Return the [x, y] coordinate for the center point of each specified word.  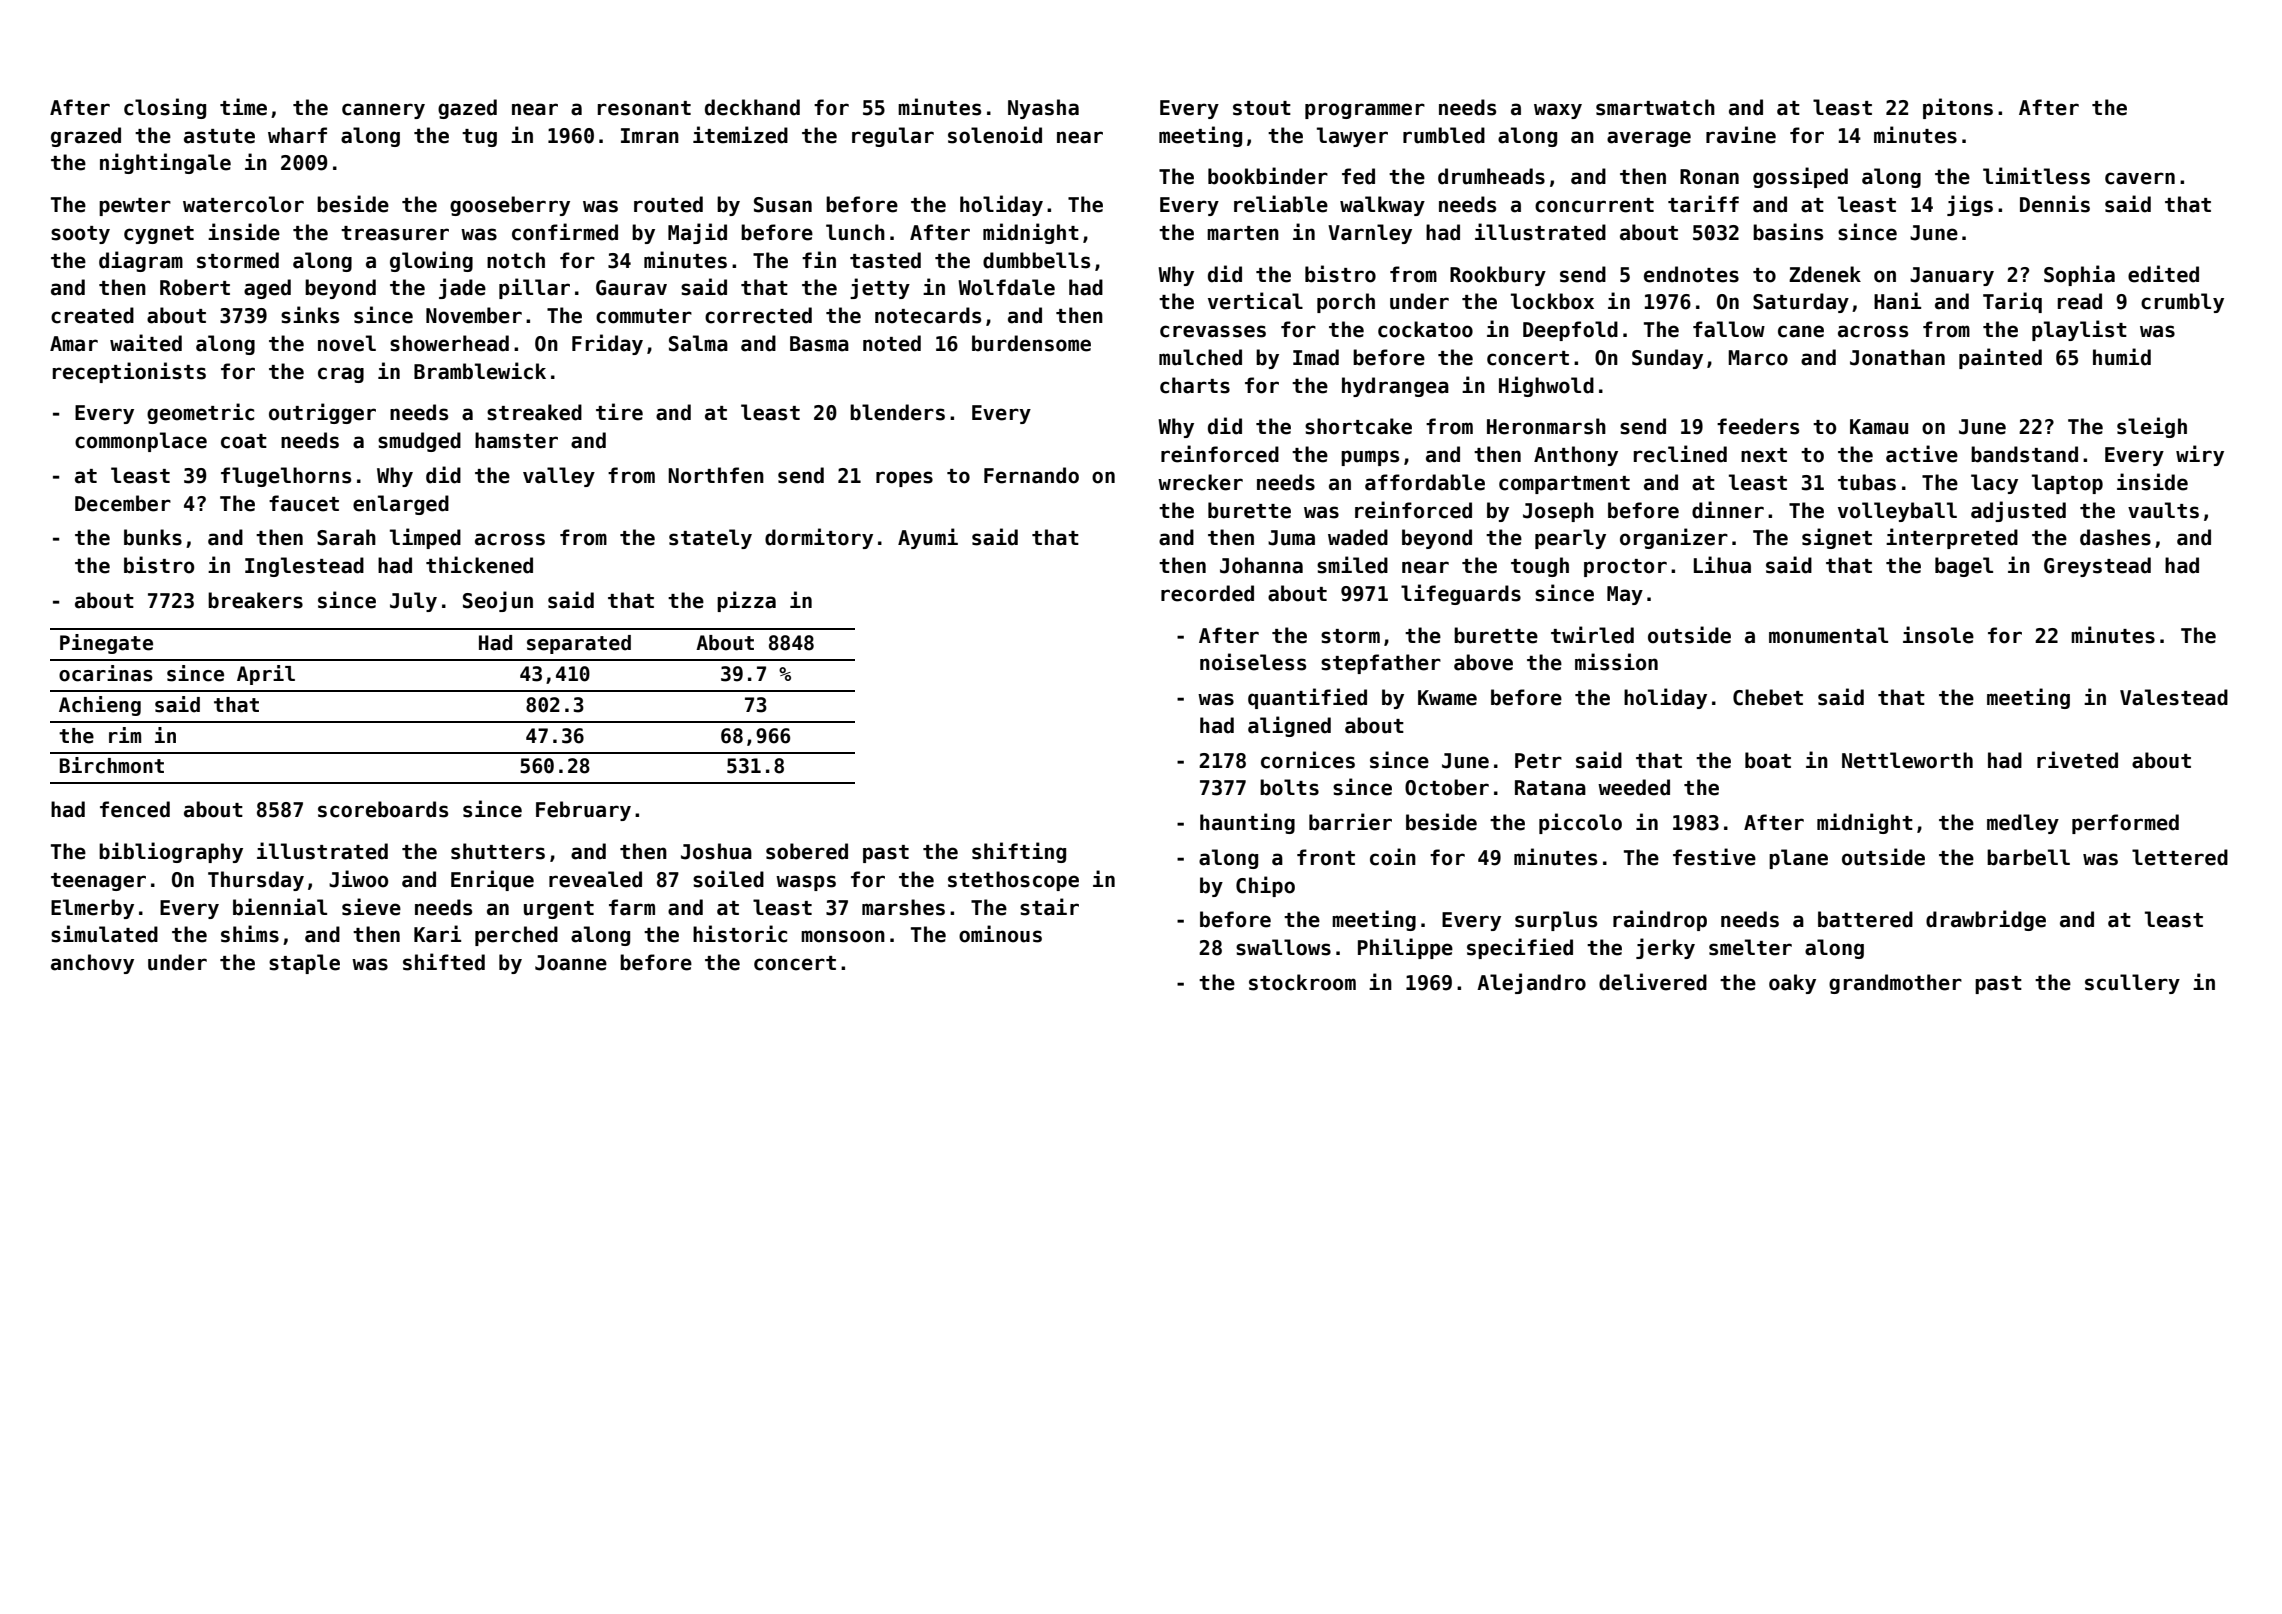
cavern [2140, 178]
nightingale [165, 163]
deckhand [752, 107]
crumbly [2182, 303]
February [583, 811]
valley [559, 477]
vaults [2163, 510]
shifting [1019, 852]
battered [1865, 919]
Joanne [571, 963]
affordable [1425, 482]
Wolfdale [1006, 287]
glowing [431, 261]
